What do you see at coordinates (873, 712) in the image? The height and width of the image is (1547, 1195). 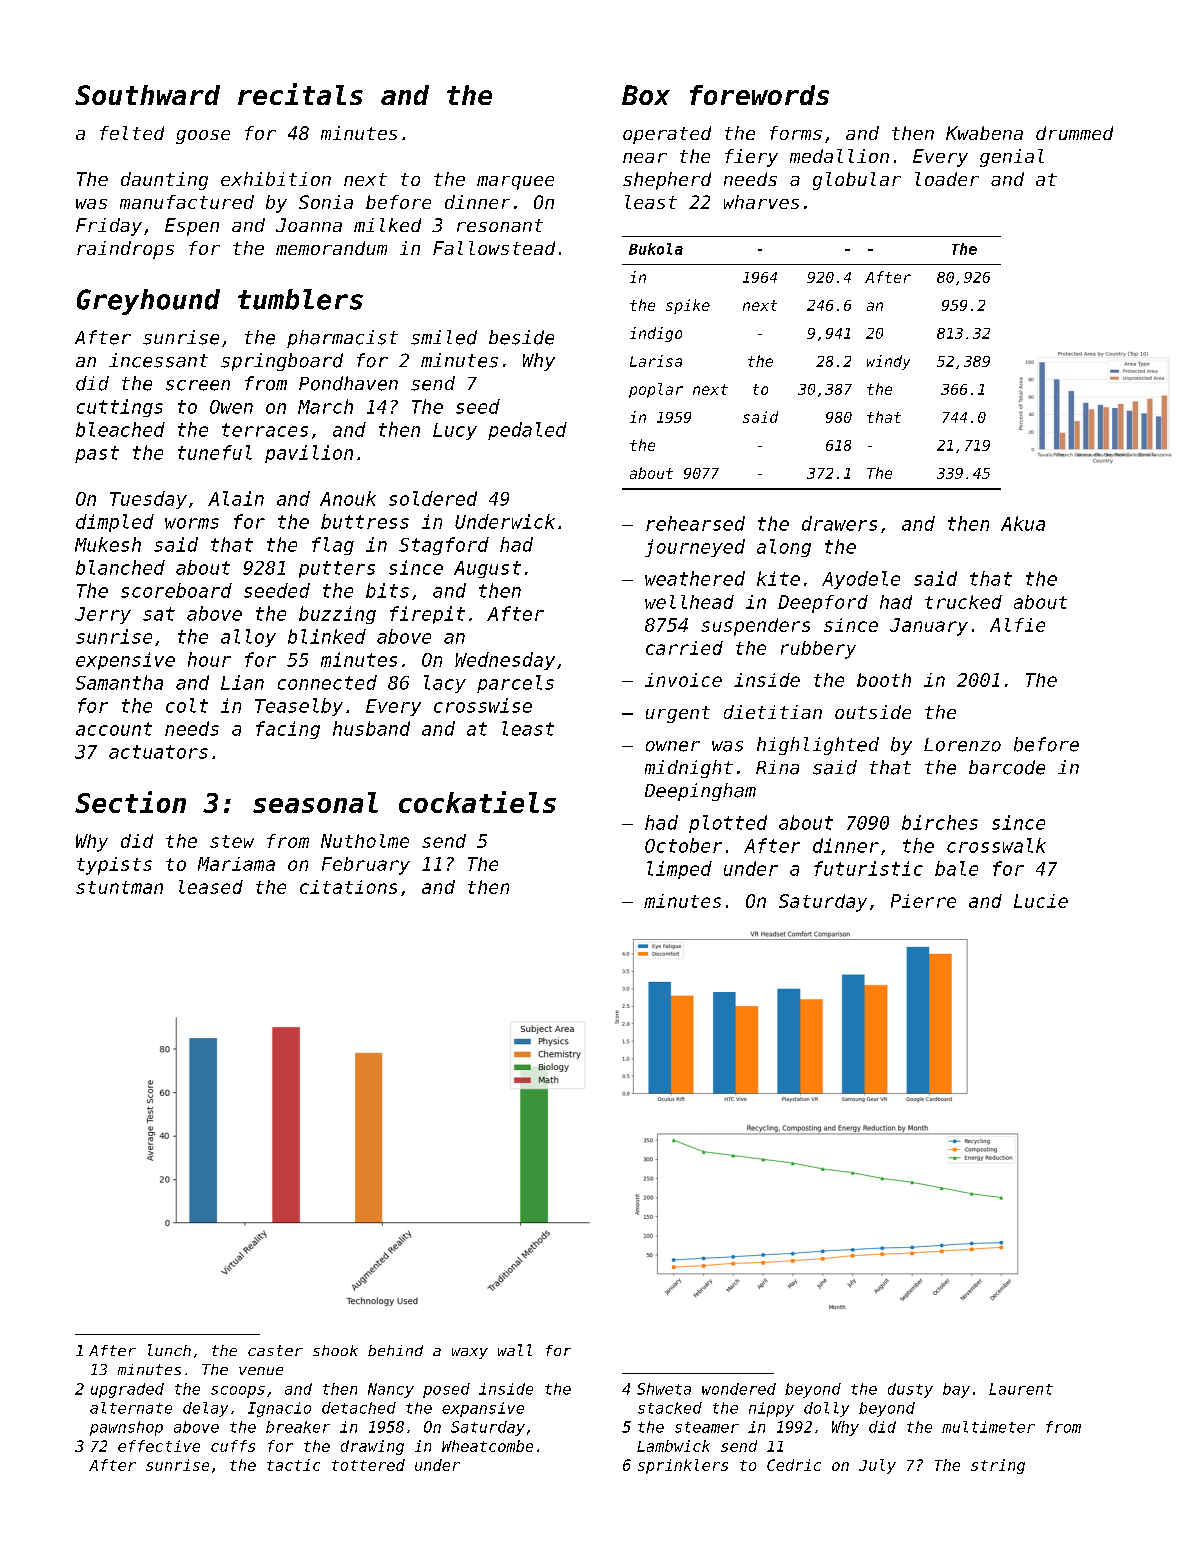 I see `outside` at bounding box center [873, 712].
